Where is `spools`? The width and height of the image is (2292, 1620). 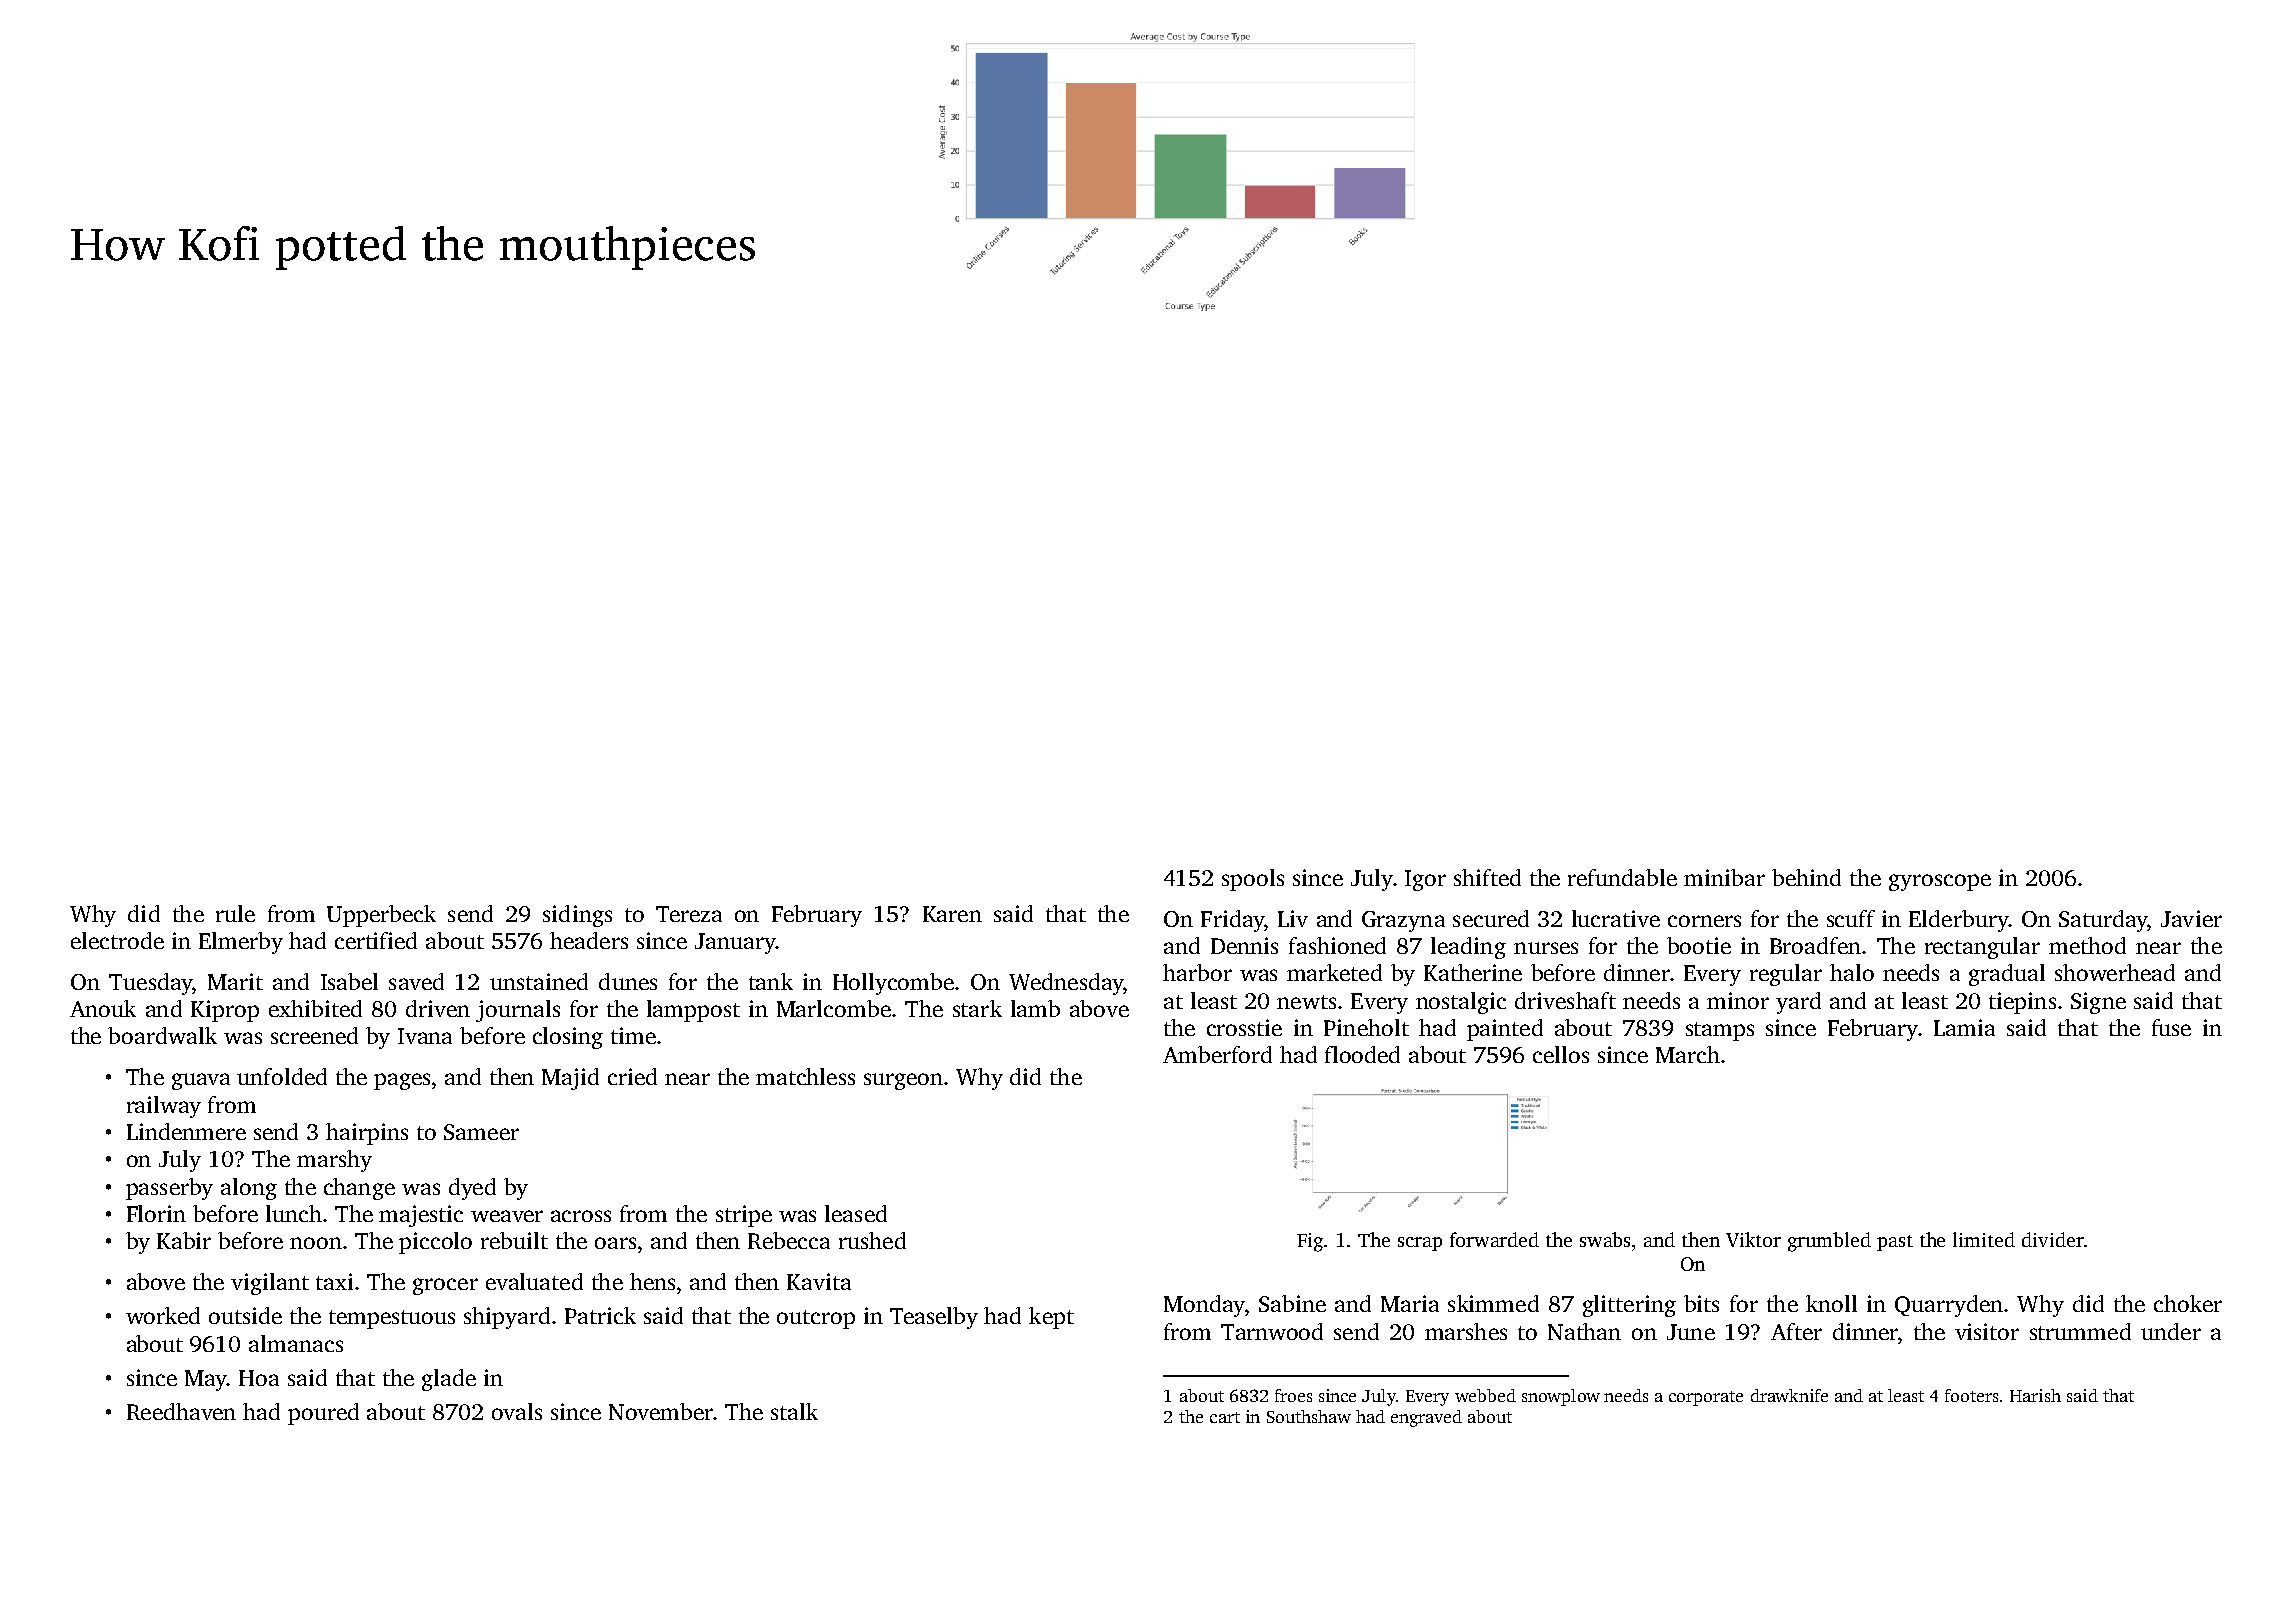 spools is located at coordinates (1253, 880).
